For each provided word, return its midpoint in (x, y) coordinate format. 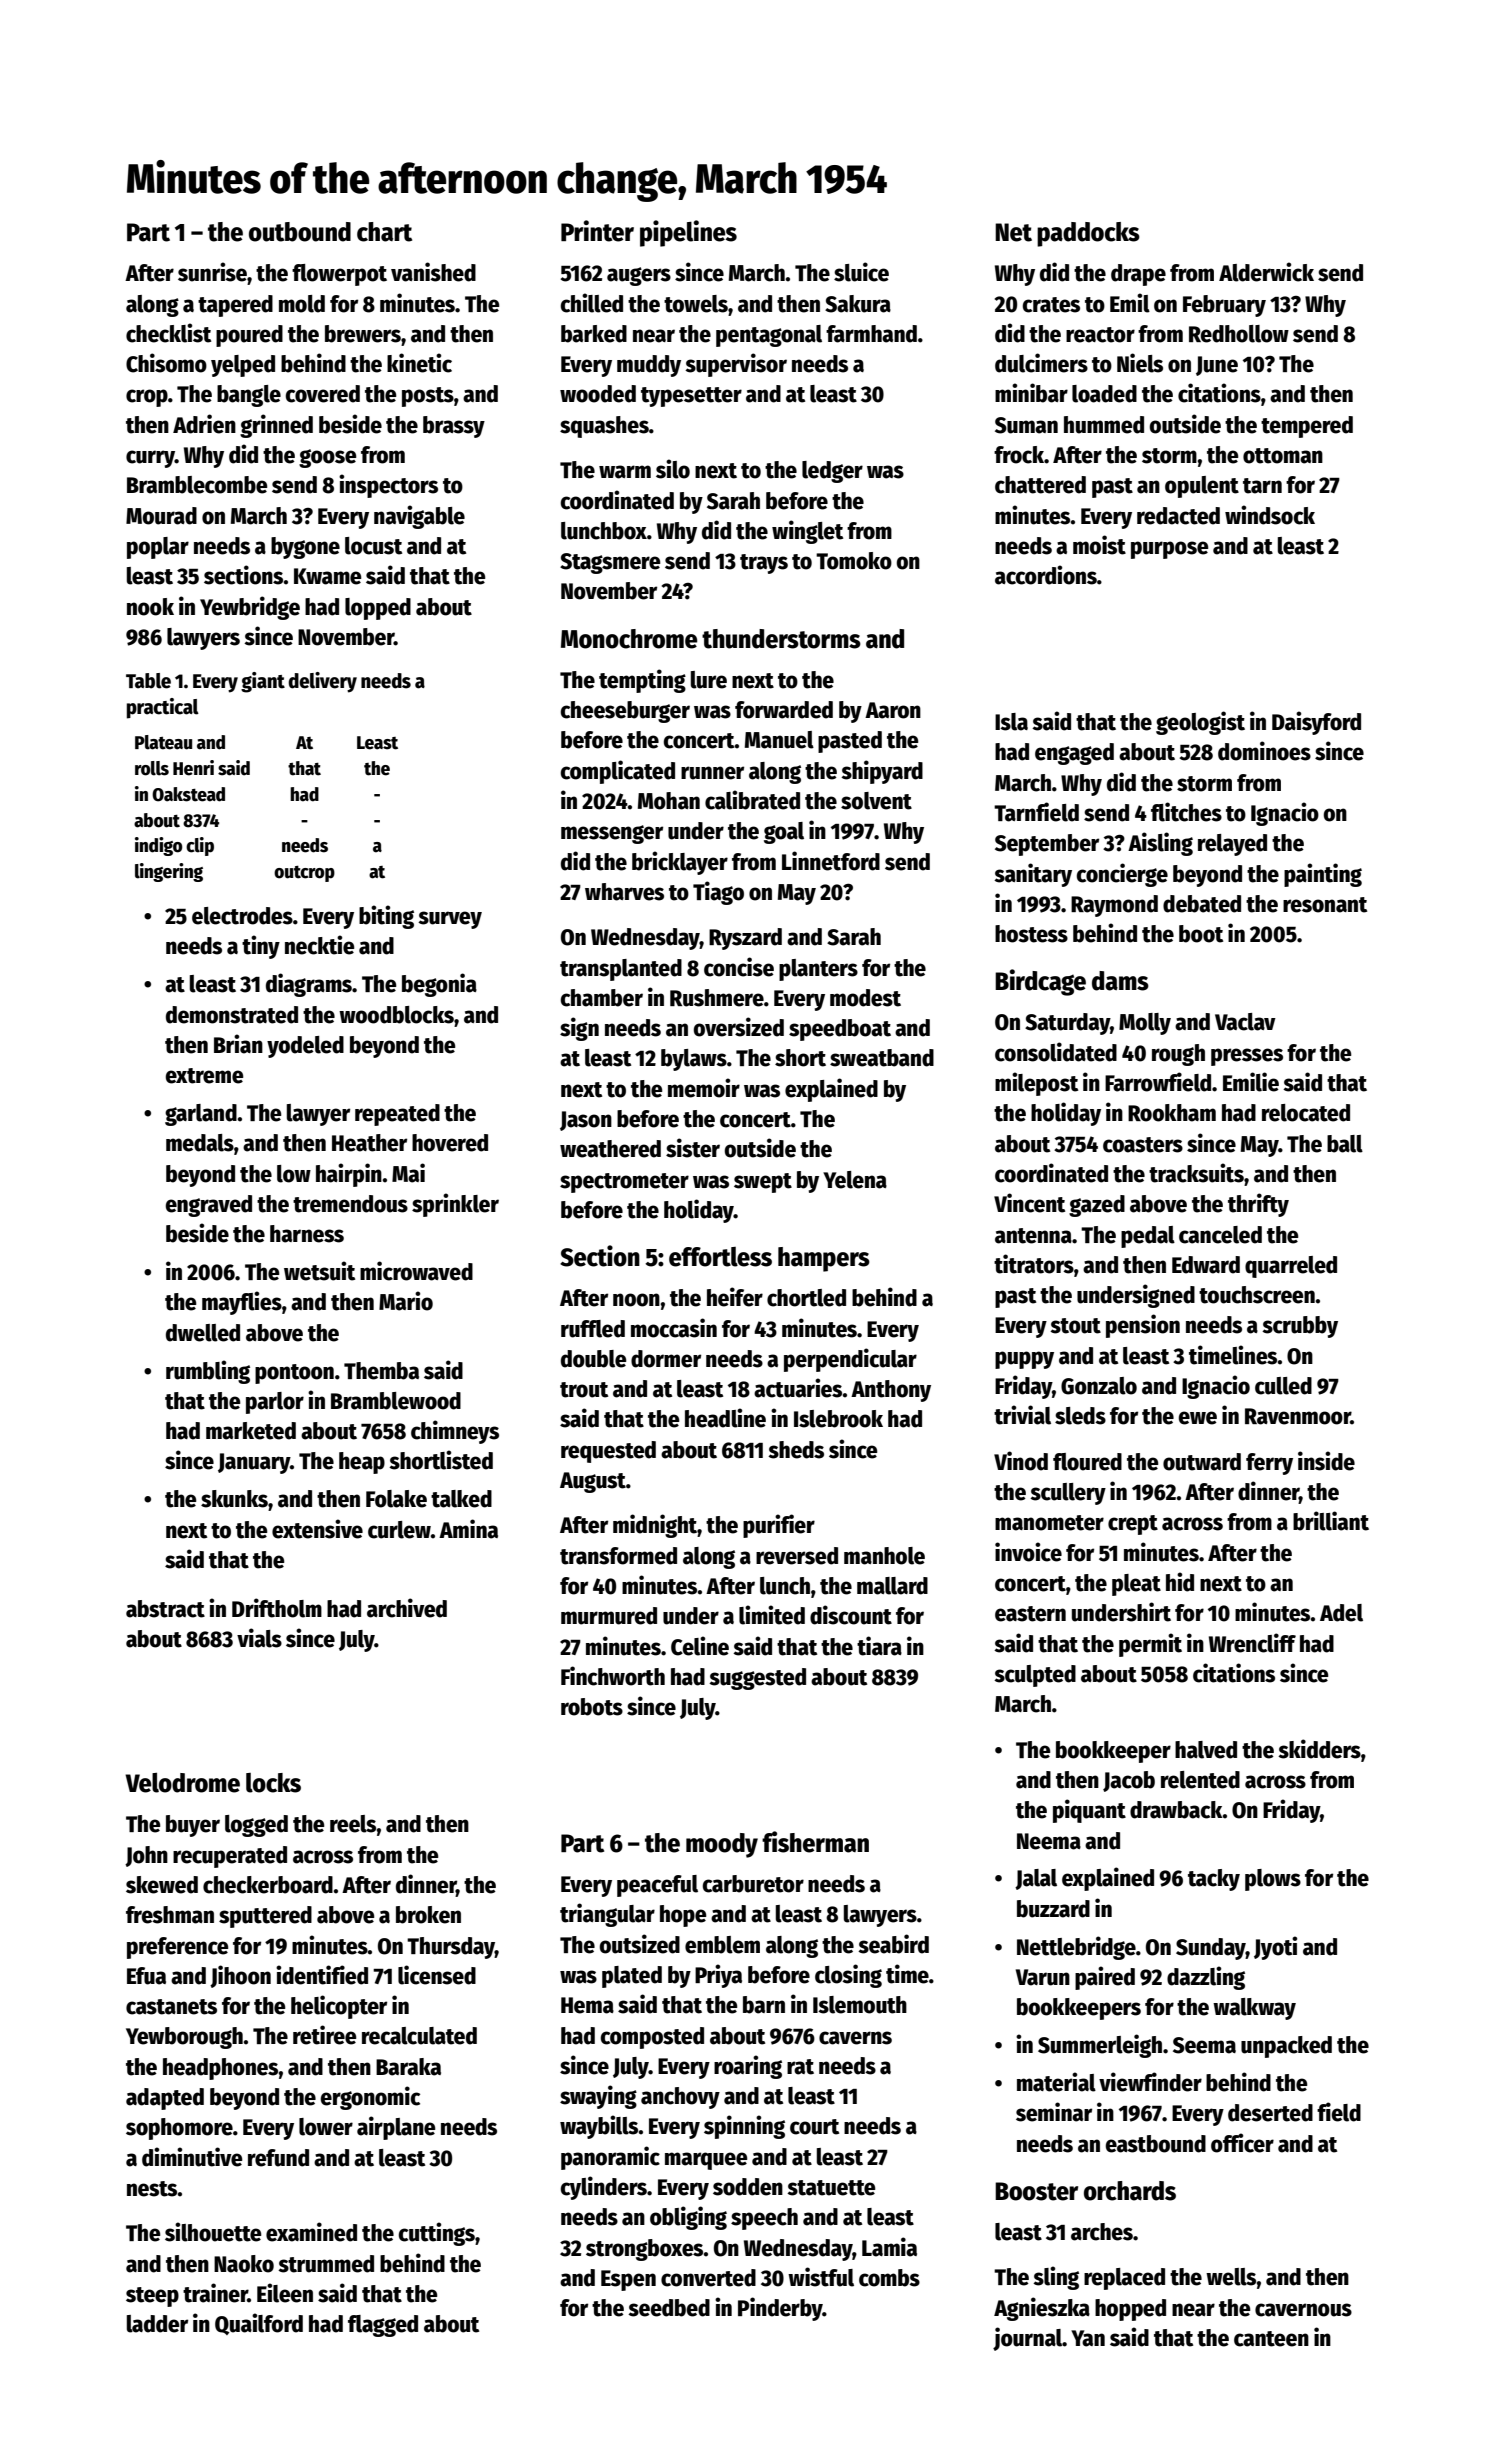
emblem (722, 1945)
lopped (378, 609)
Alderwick (1266, 272)
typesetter (691, 397)
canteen (1271, 2339)
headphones (221, 2069)
